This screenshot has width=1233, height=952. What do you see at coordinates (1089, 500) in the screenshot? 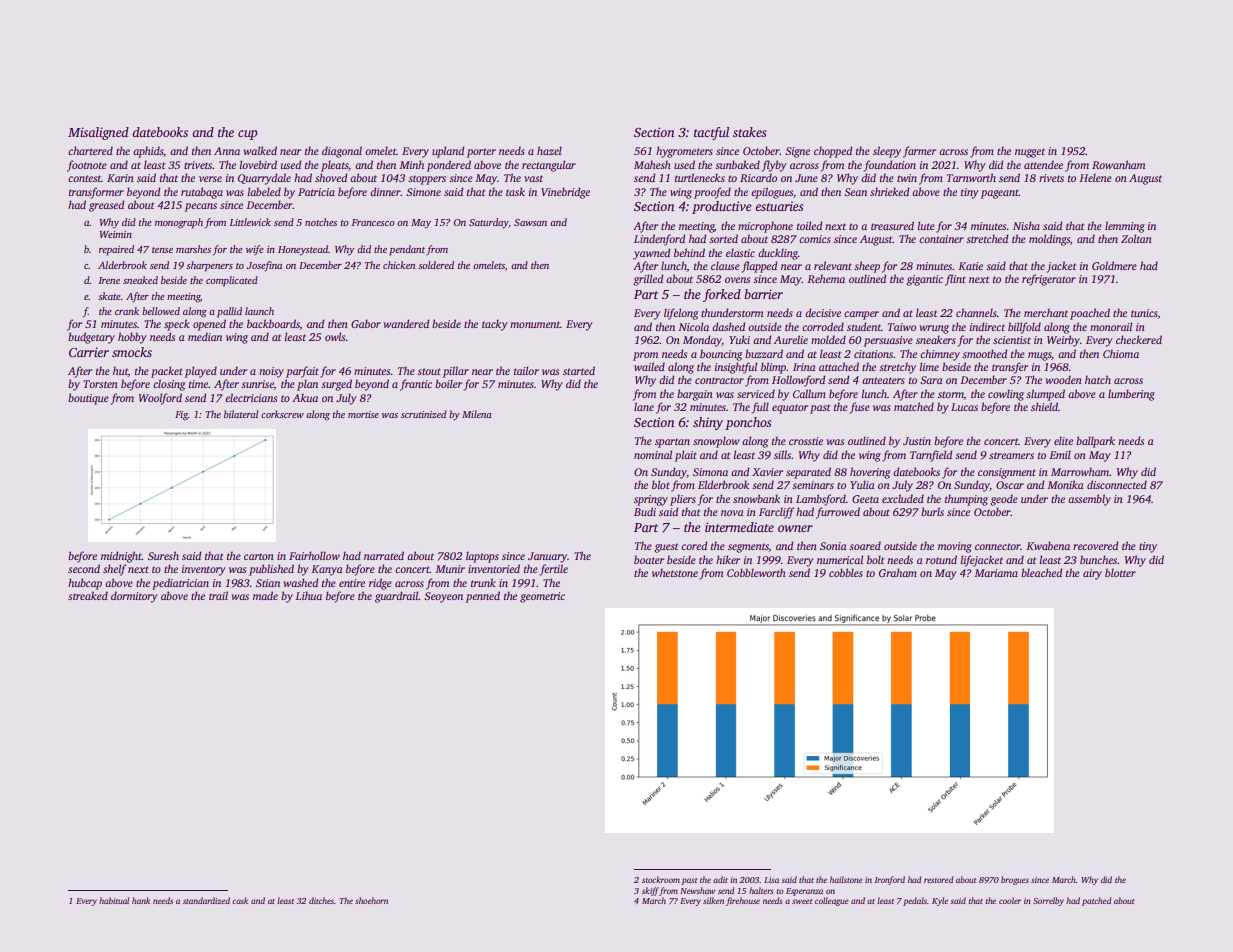
I see `assembly` at bounding box center [1089, 500].
